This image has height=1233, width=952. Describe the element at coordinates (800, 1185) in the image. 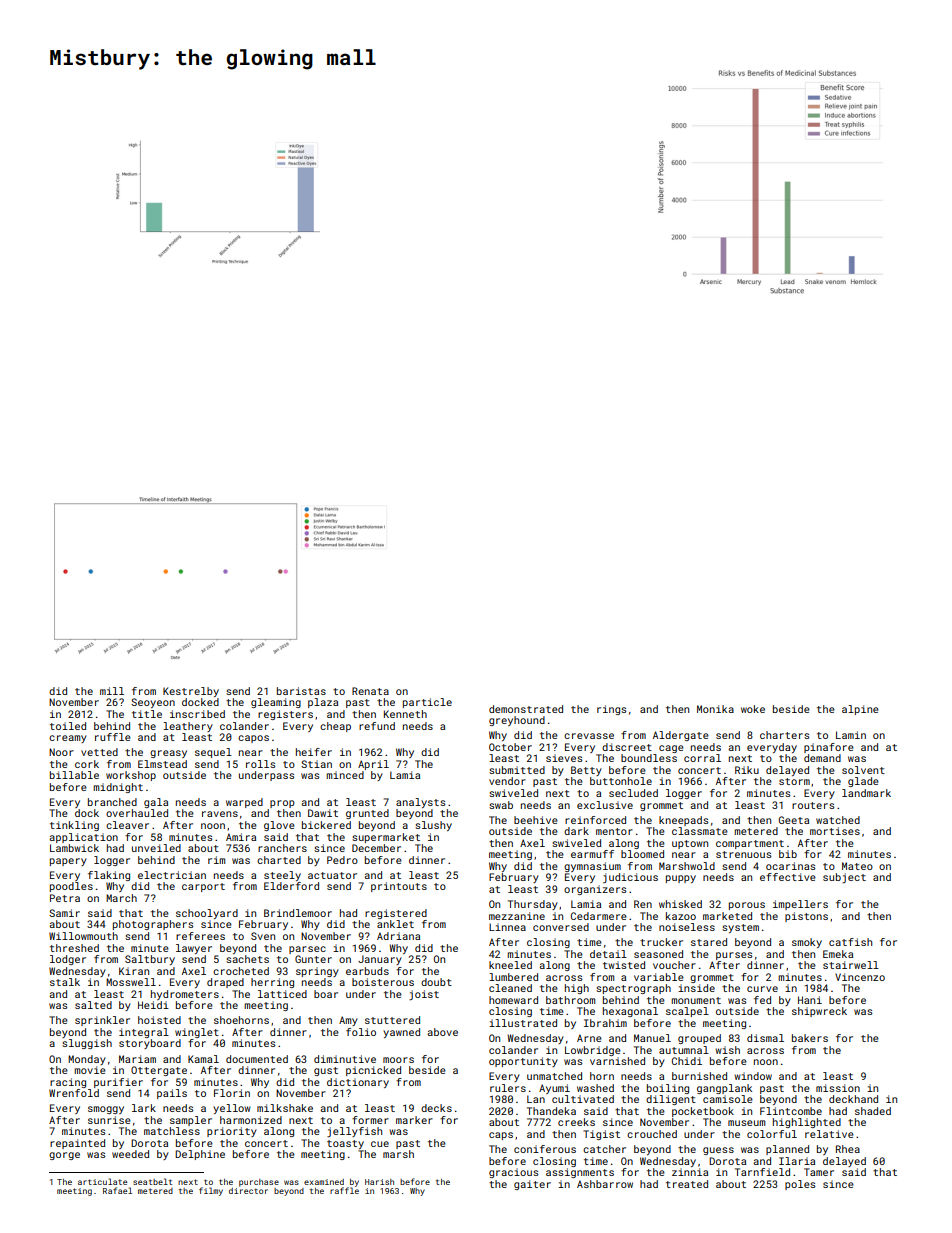

I see `poles` at that location.
